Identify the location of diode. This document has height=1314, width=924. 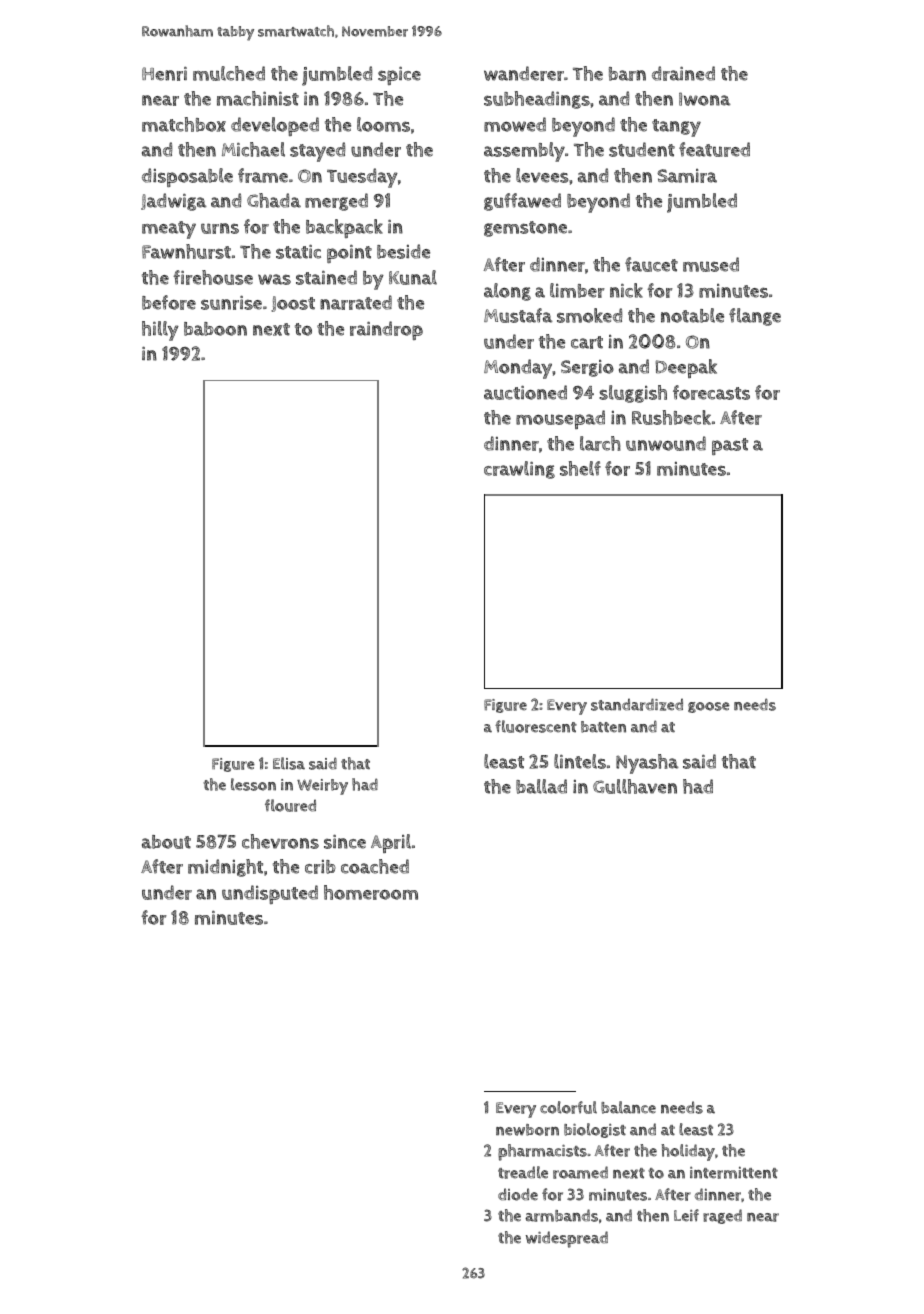
(518, 1194).
